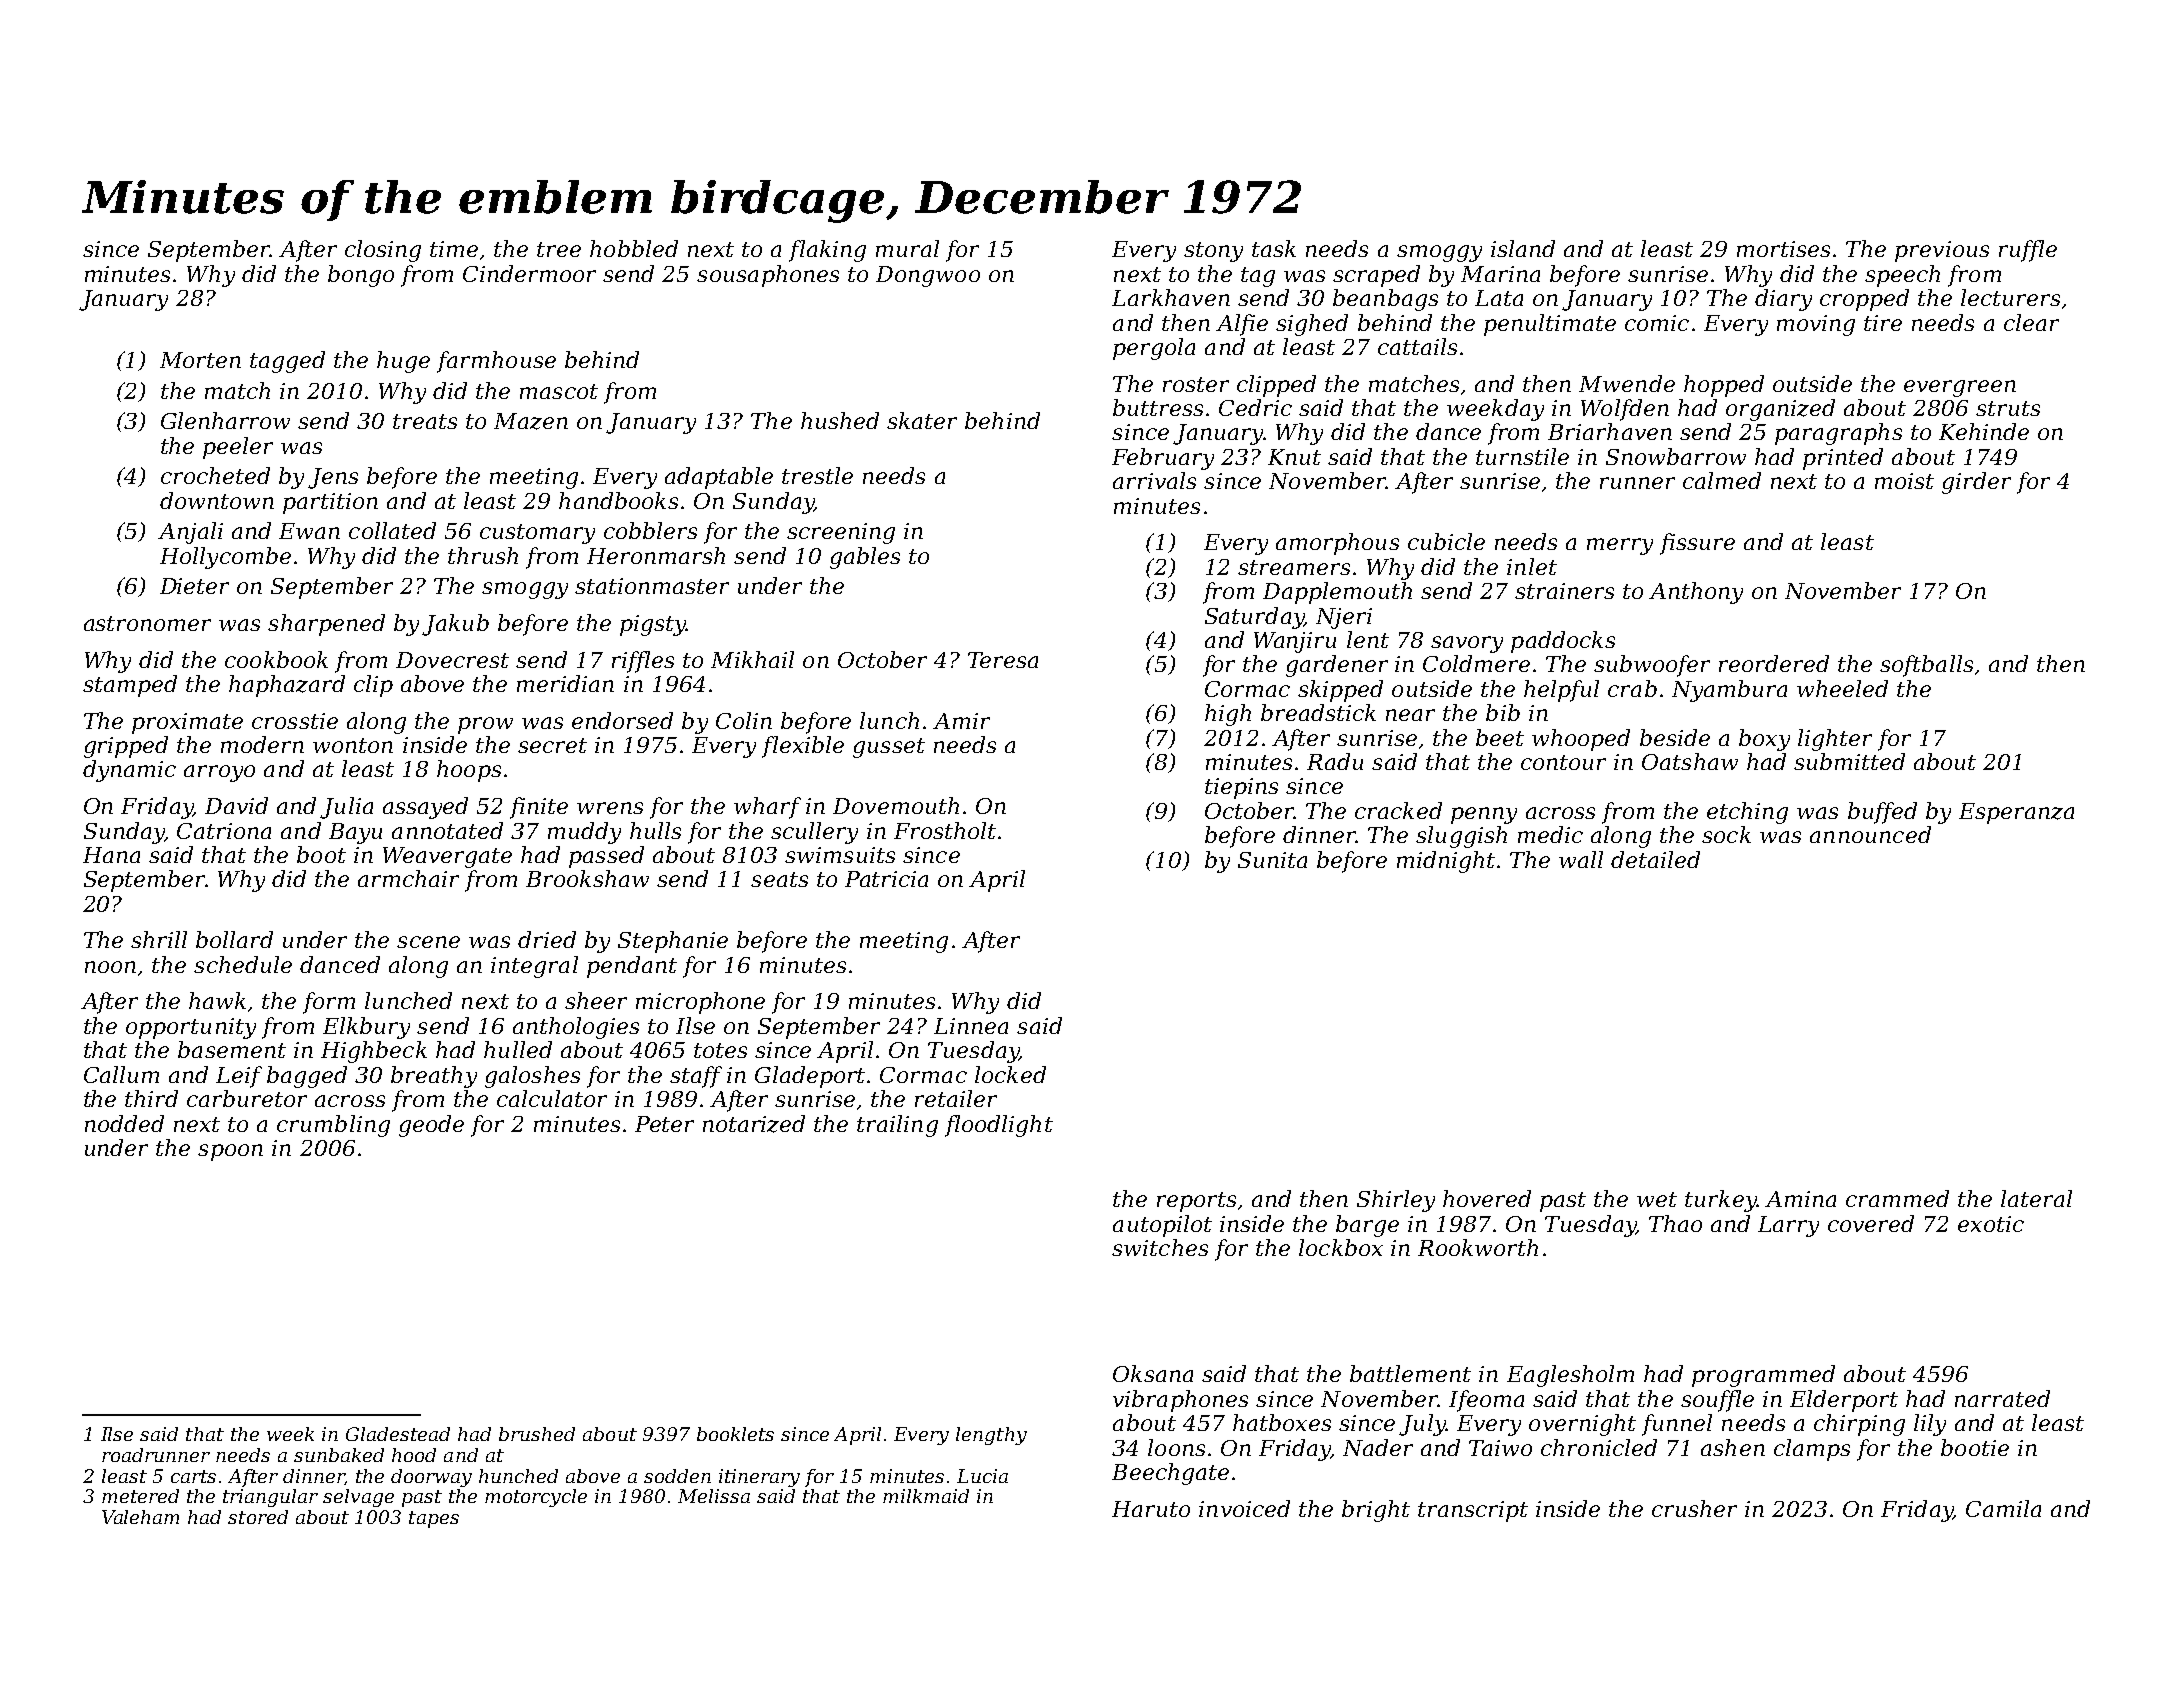  What do you see at coordinates (193, 1476) in the document?
I see `carts` at bounding box center [193, 1476].
